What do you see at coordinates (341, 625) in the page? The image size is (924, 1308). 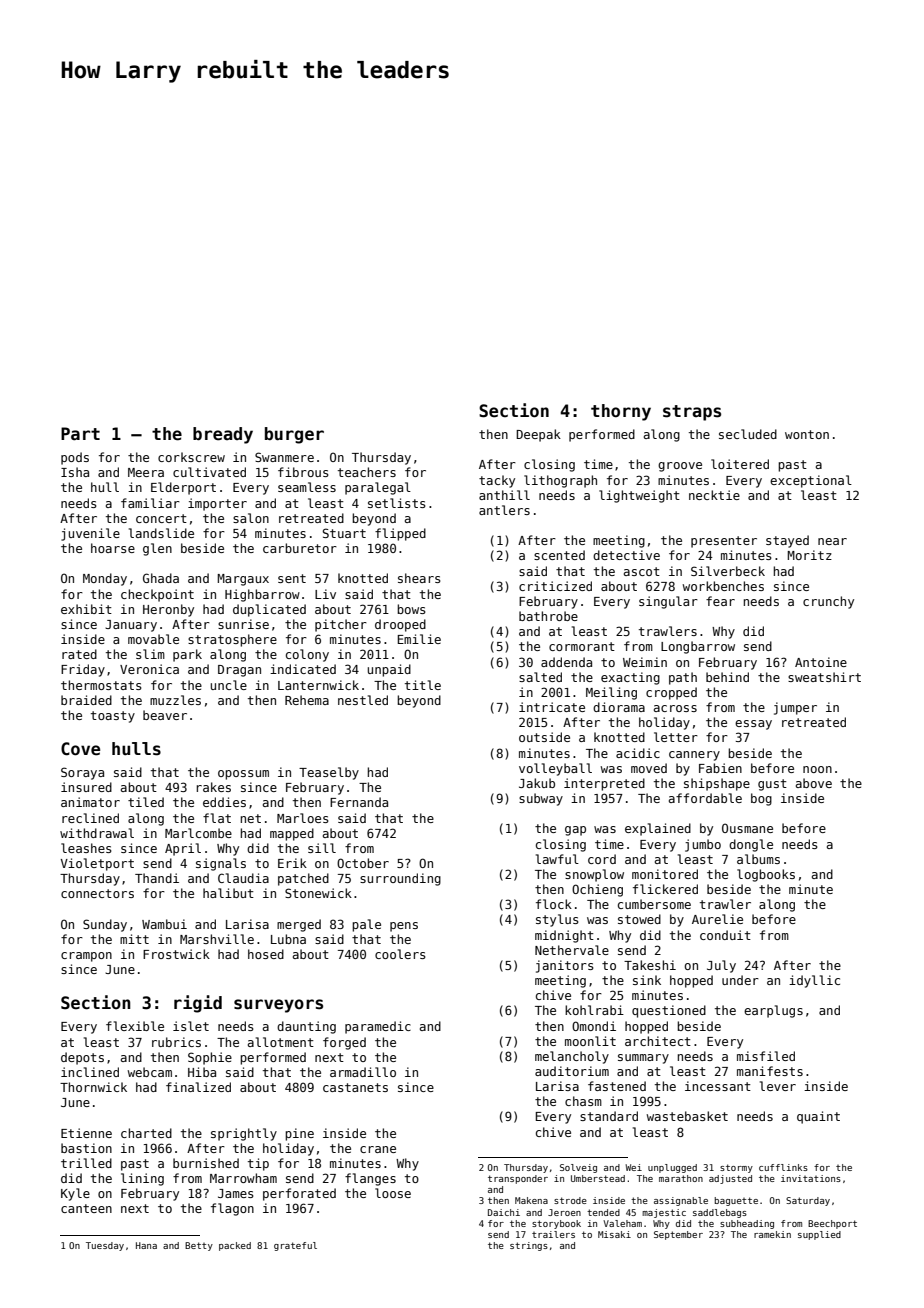 I see `pitcher` at bounding box center [341, 625].
